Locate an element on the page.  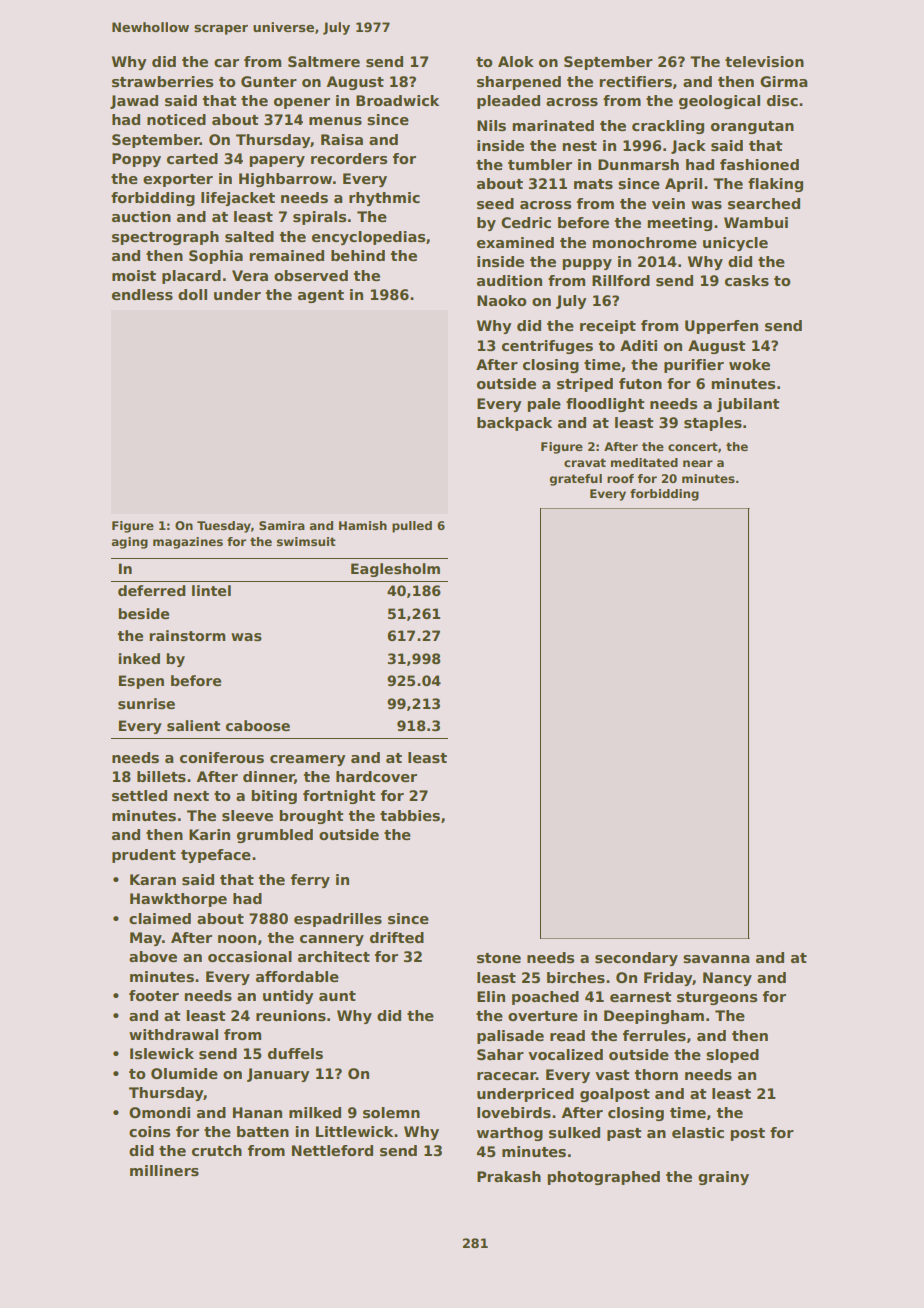
caboose is located at coordinates (258, 725).
